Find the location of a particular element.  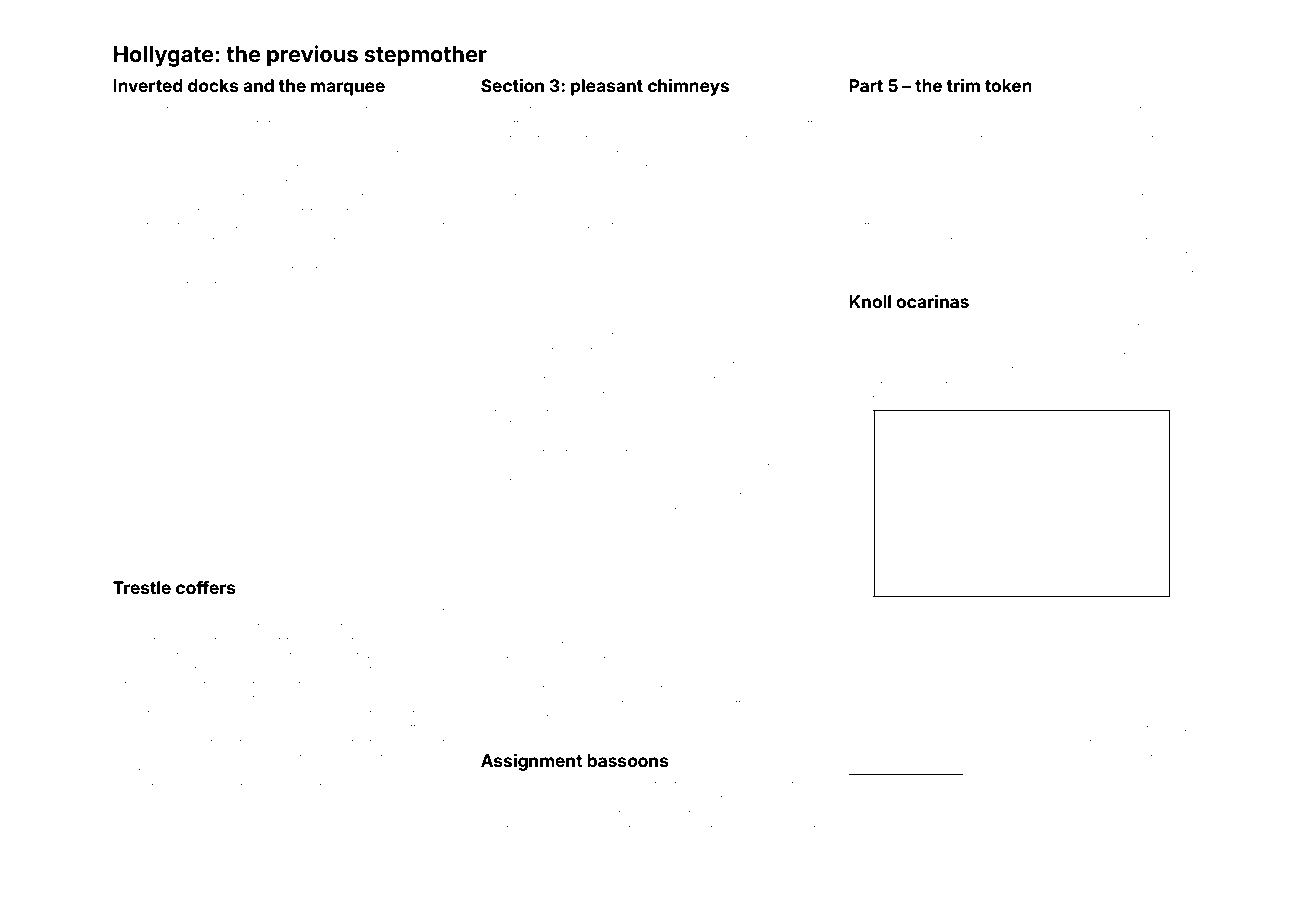

tufted is located at coordinates (954, 608).
